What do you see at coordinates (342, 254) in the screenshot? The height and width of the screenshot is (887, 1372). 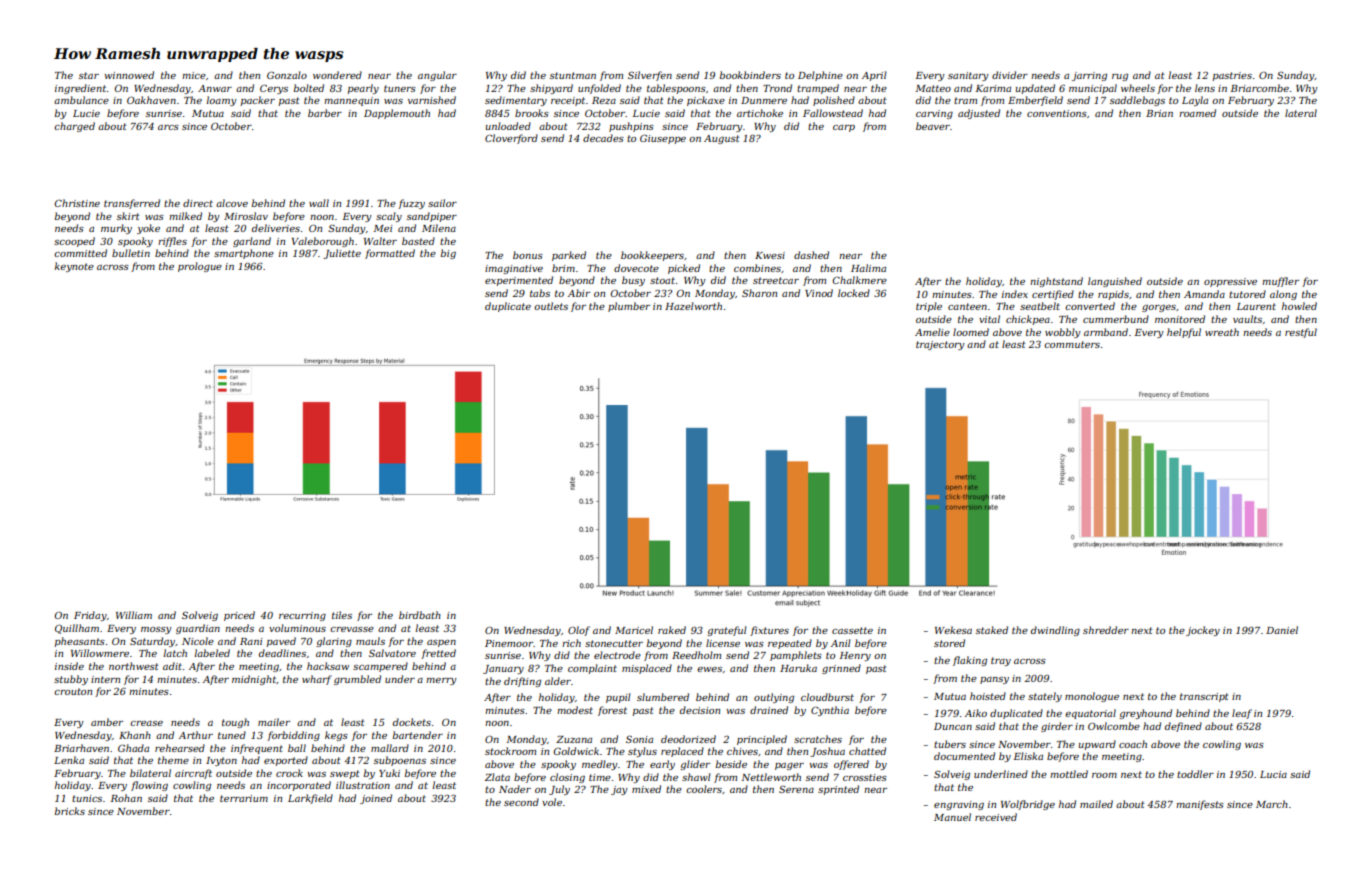 I see `Juliette` at bounding box center [342, 254].
